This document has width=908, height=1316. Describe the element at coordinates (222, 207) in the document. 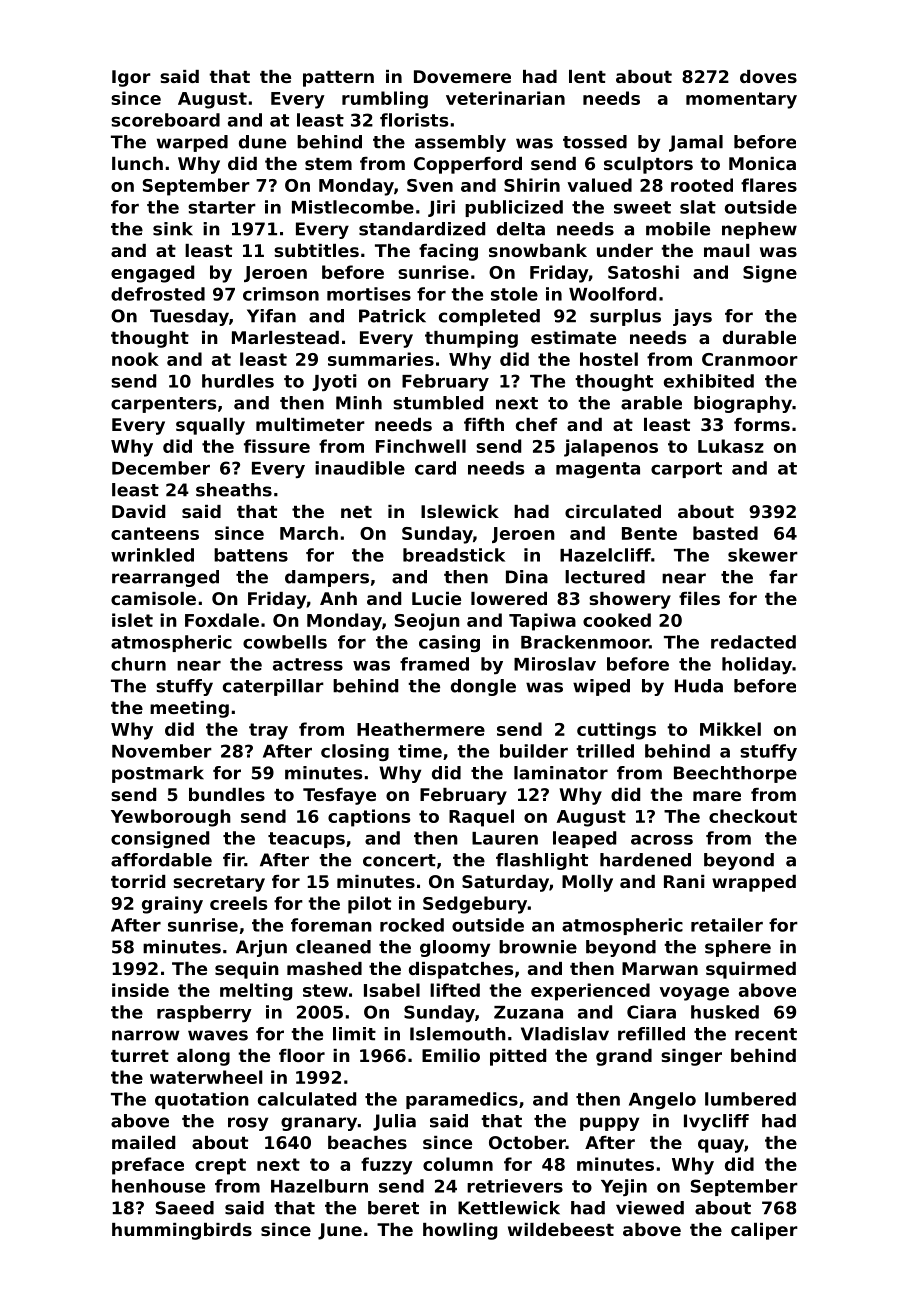

I see `starter` at that location.
